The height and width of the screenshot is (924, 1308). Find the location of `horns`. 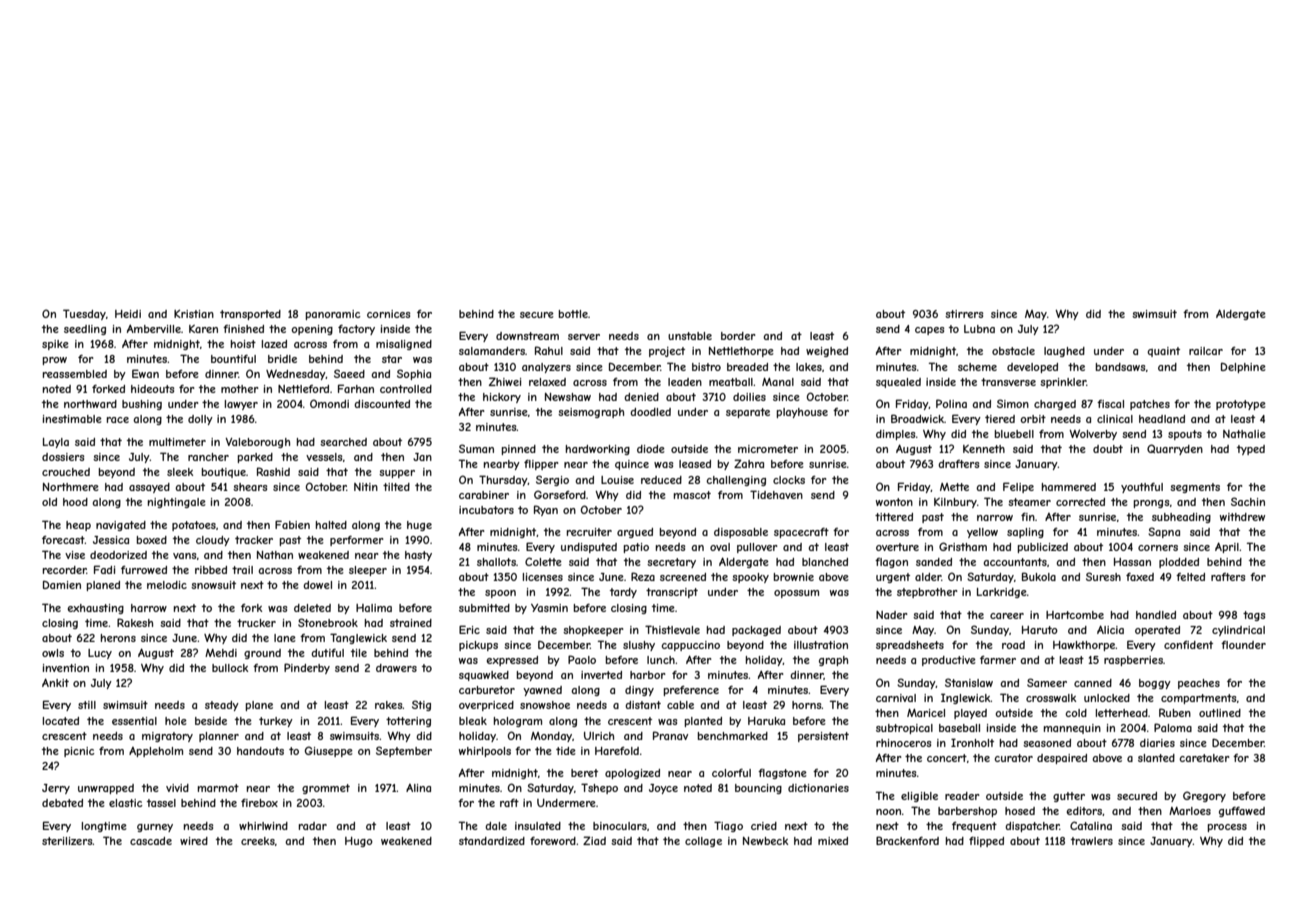

horns is located at coordinates (807, 705).
